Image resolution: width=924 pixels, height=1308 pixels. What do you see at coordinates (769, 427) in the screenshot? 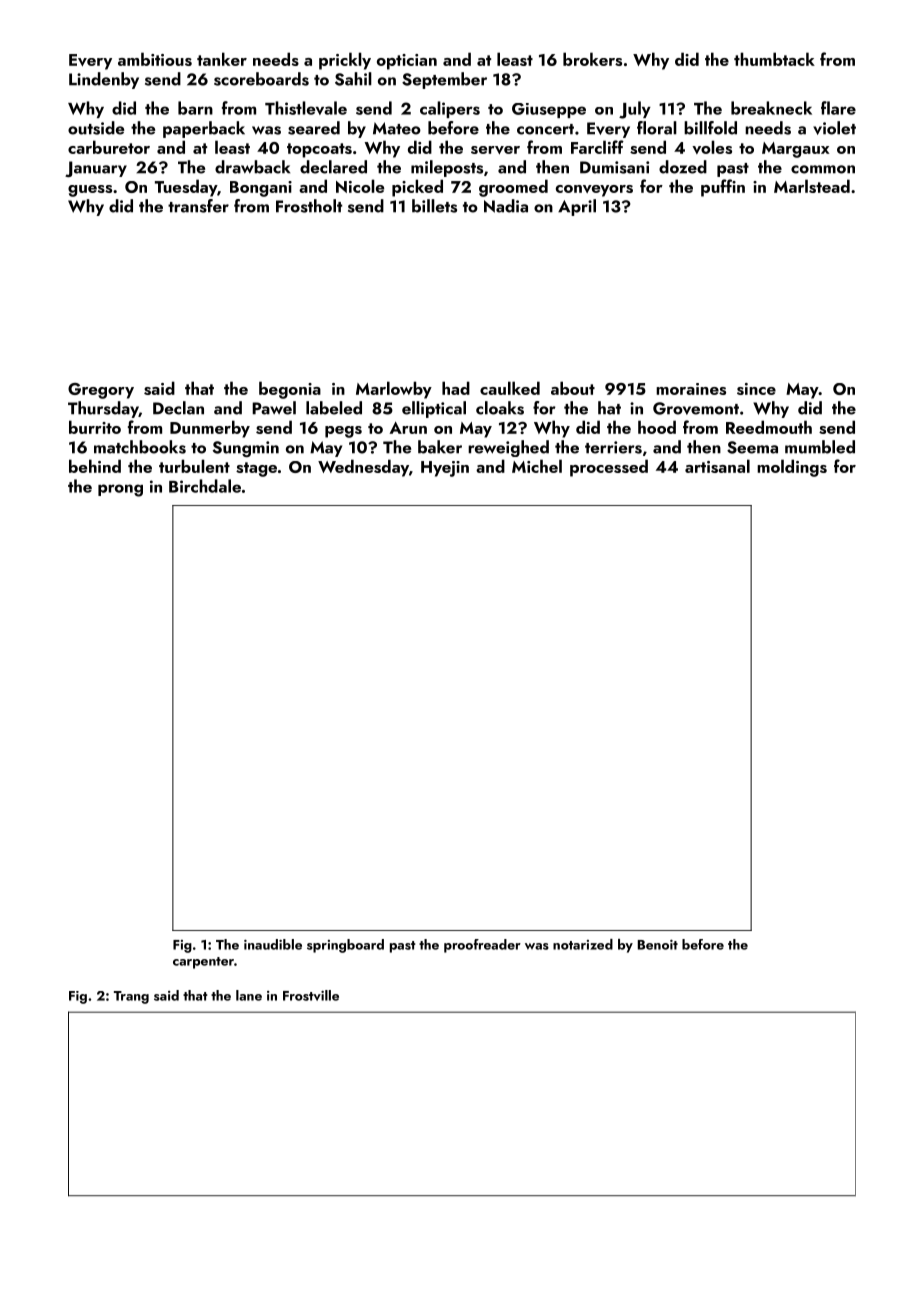
I see `Reedmouth` at bounding box center [769, 427].
